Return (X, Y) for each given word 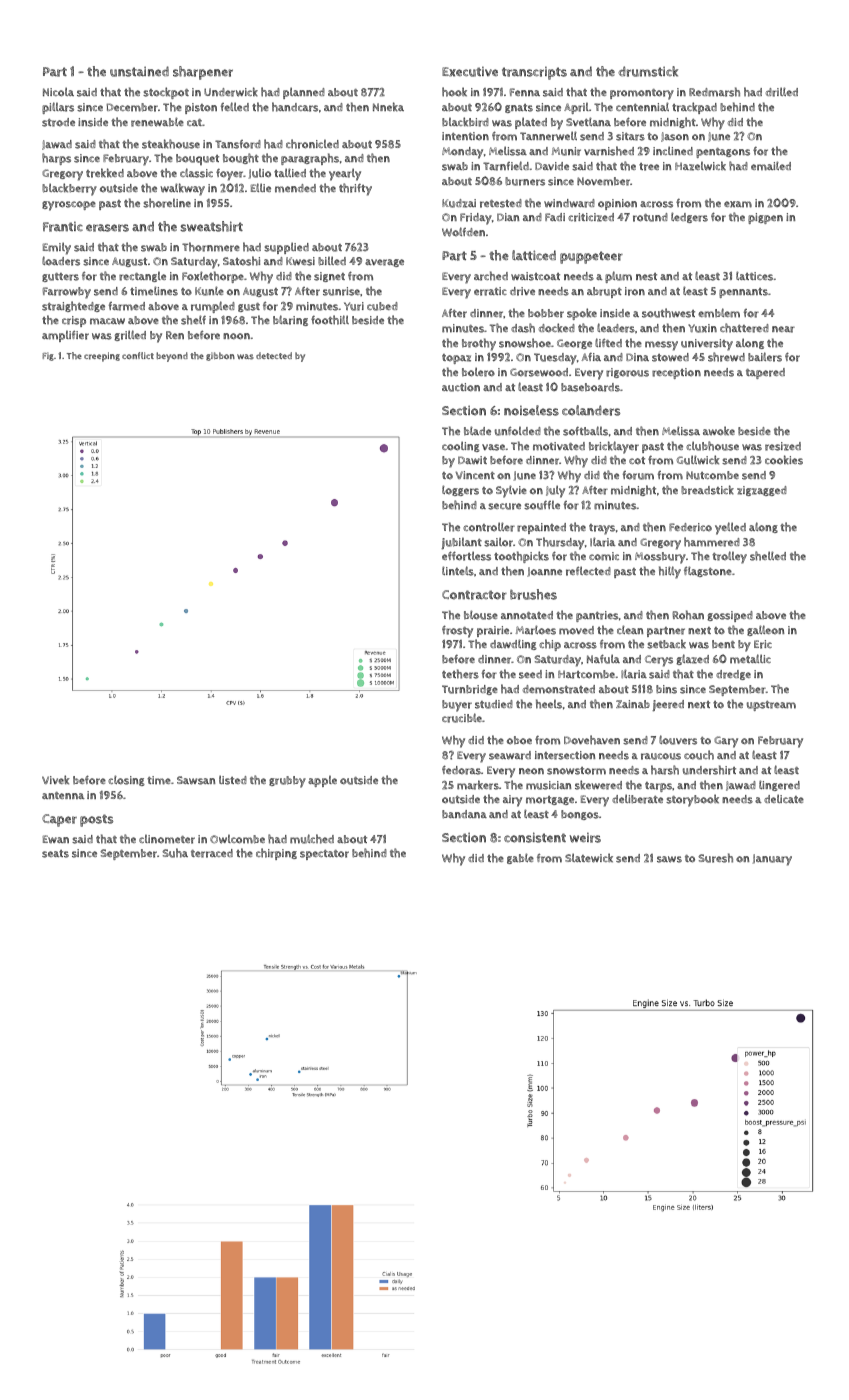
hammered (712, 542)
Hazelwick (700, 166)
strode (58, 122)
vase (493, 447)
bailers (765, 357)
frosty (457, 631)
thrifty (355, 189)
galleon (765, 630)
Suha (175, 853)
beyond (172, 357)
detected (274, 355)
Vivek (56, 780)
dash (523, 328)
